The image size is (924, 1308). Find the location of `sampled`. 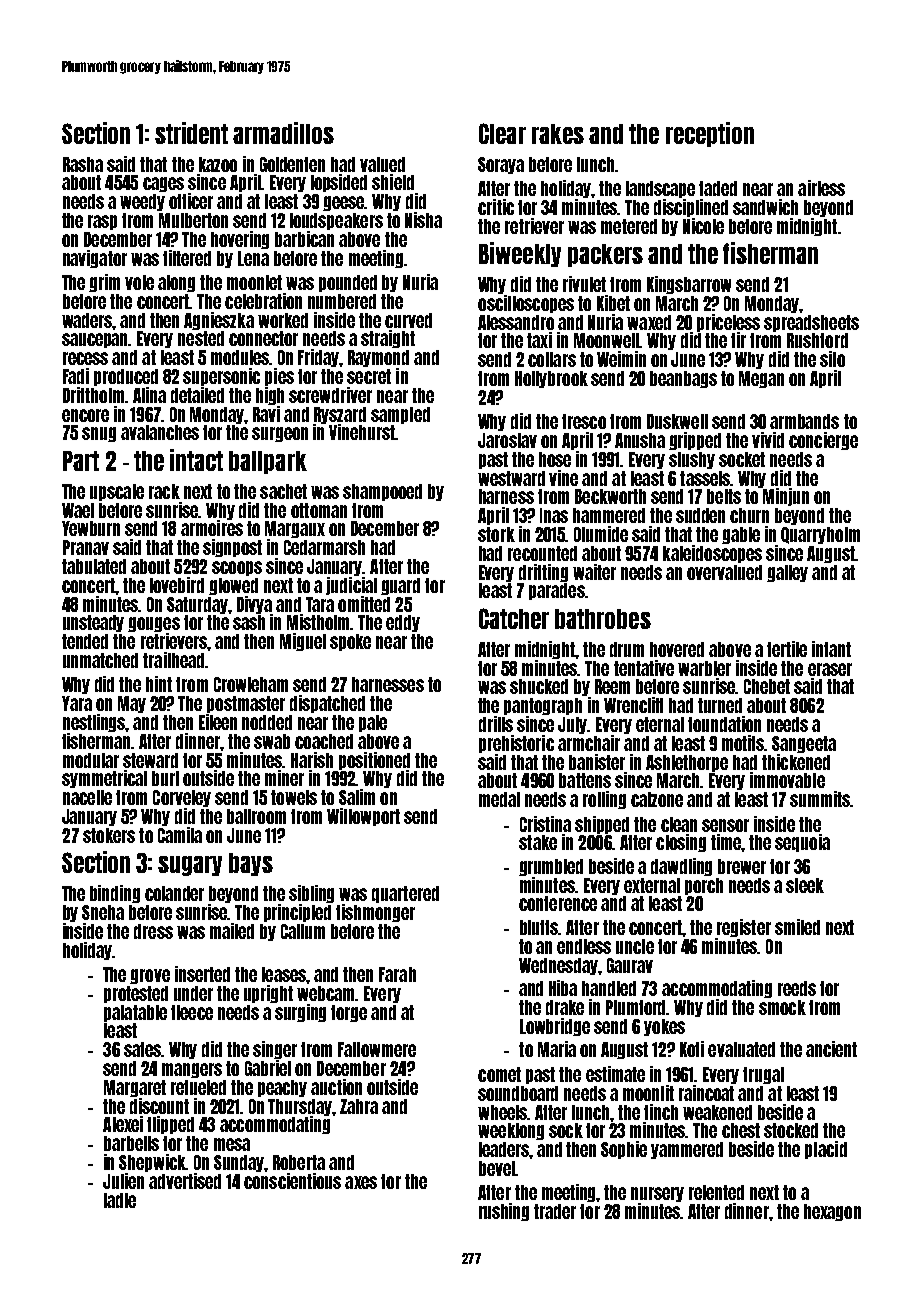

sampled is located at coordinates (400, 415).
